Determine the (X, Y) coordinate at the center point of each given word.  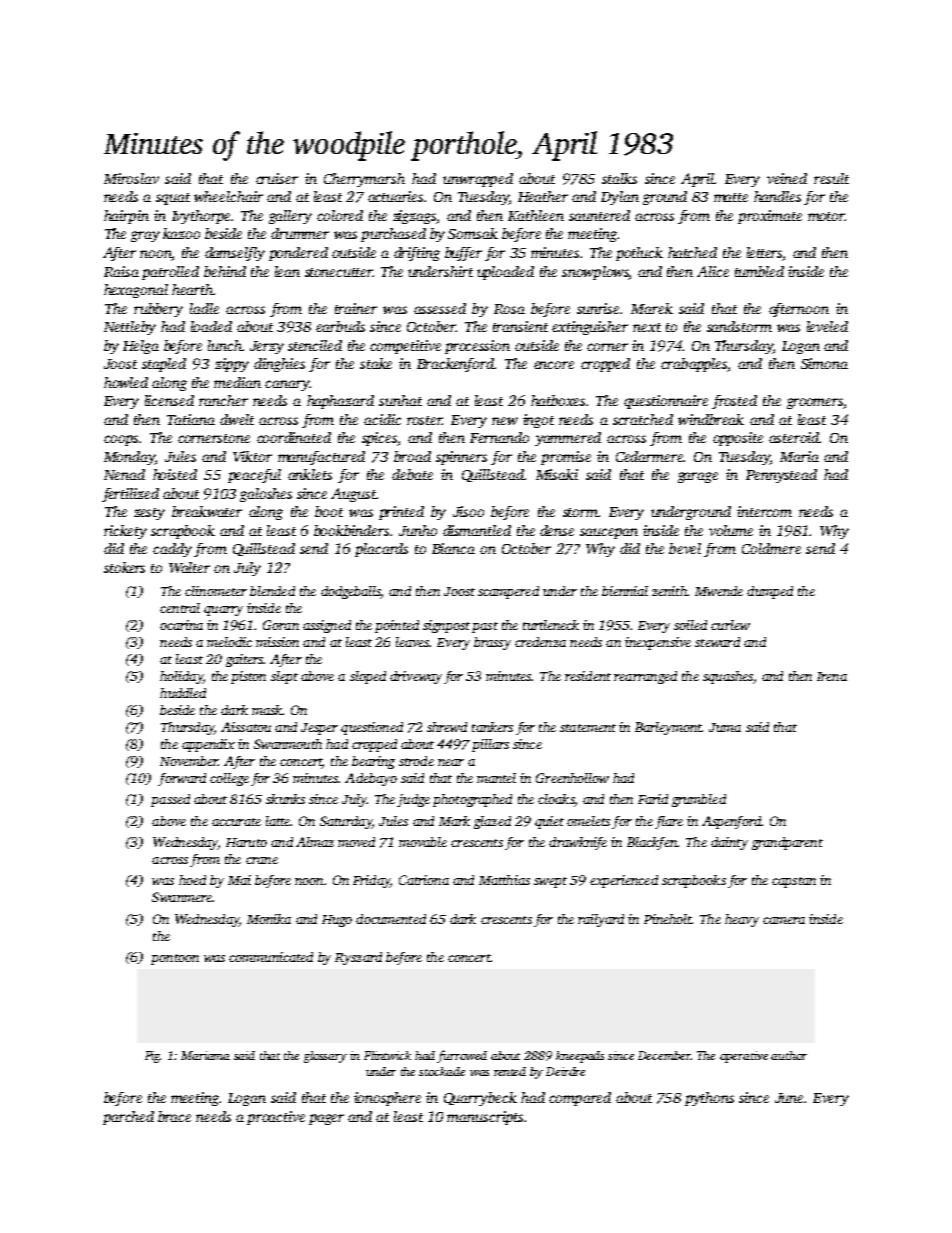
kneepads (580, 1057)
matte (731, 197)
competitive (405, 347)
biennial (625, 591)
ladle (204, 308)
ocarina (181, 625)
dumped (770, 592)
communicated (271, 957)
